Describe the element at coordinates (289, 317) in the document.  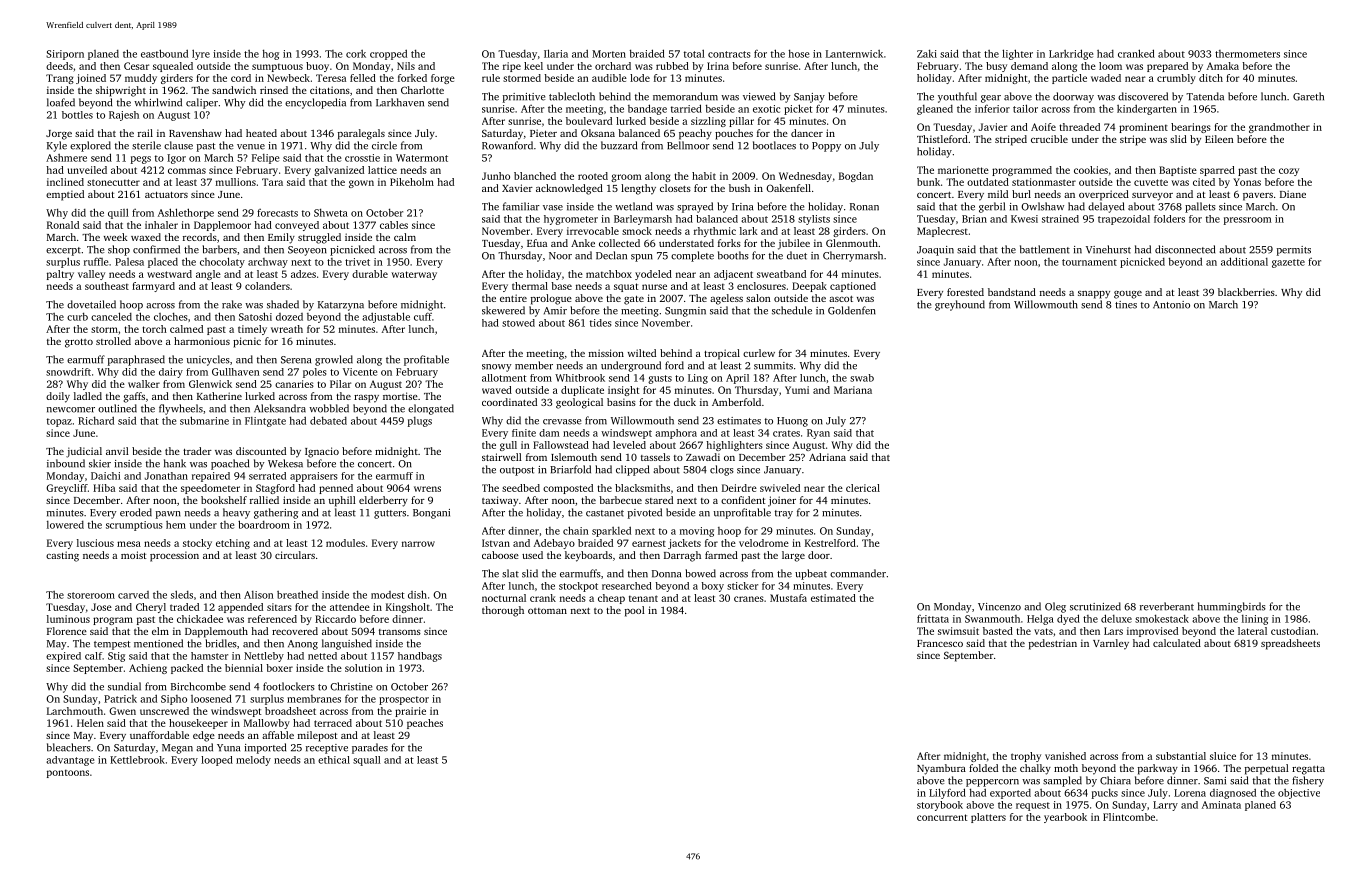
I see `dozed` at that location.
